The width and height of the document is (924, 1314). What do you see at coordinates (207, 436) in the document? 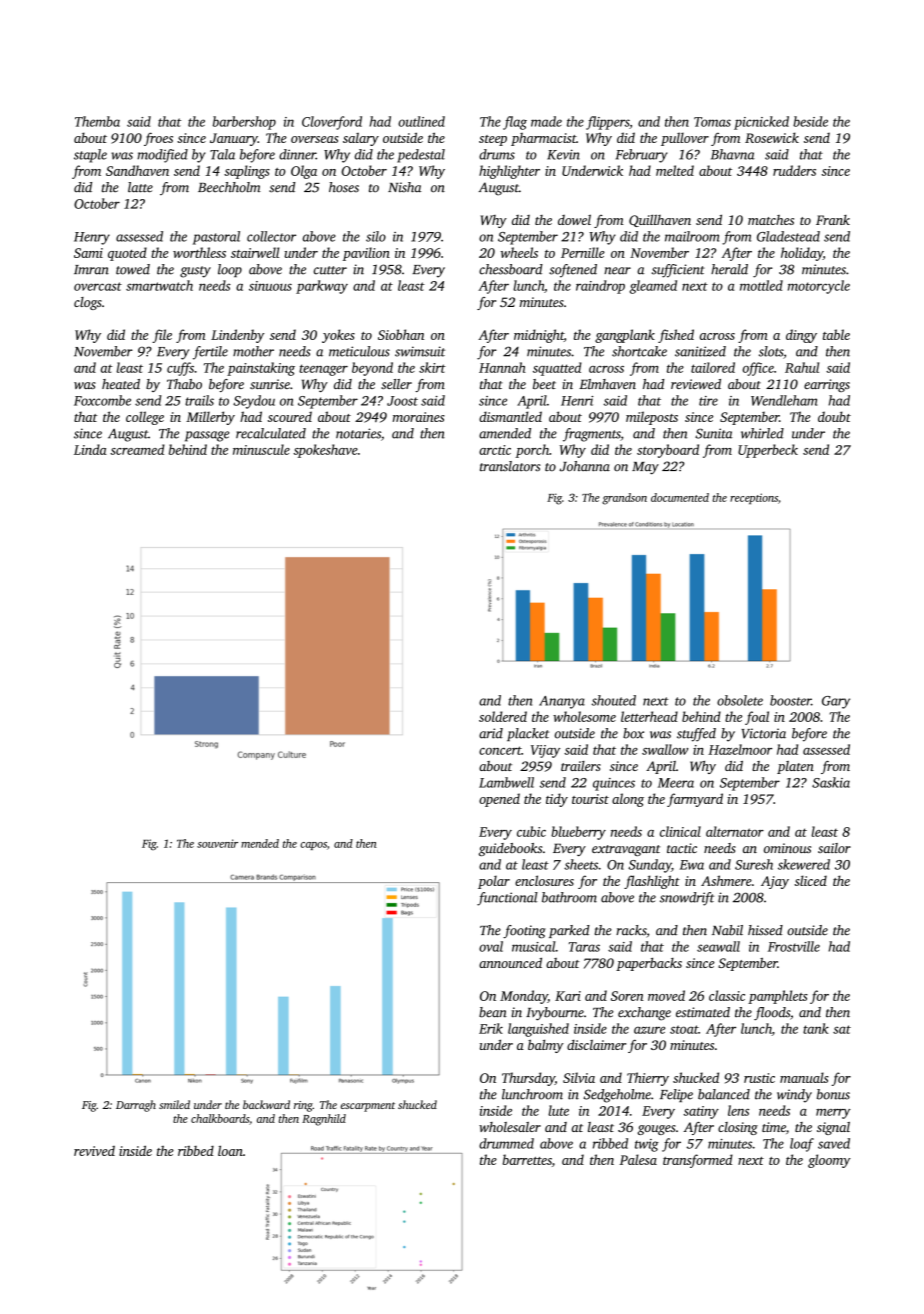
I see `passage` at bounding box center [207, 436].
